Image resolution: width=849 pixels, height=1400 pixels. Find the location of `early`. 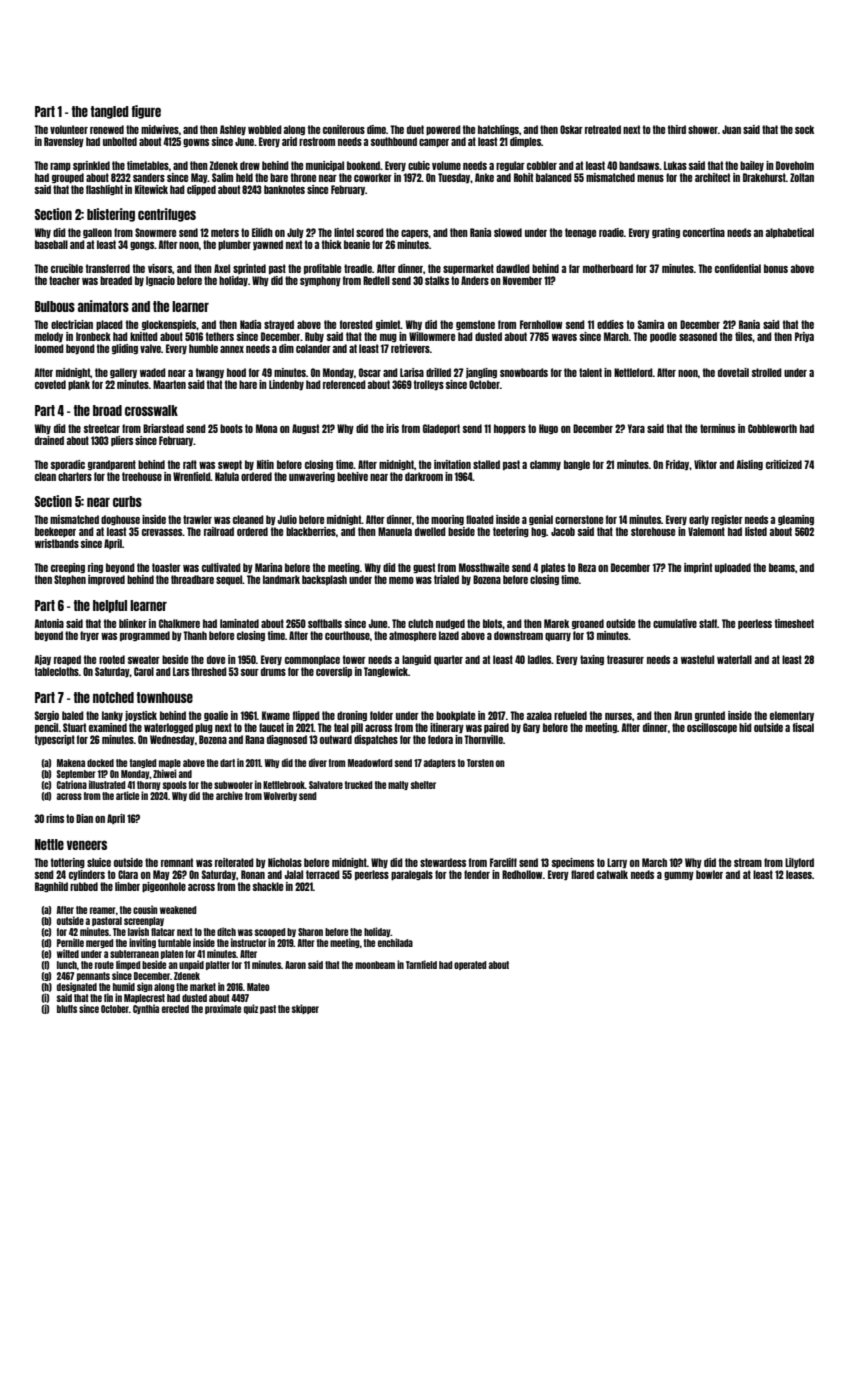

early is located at coordinates (699, 520).
